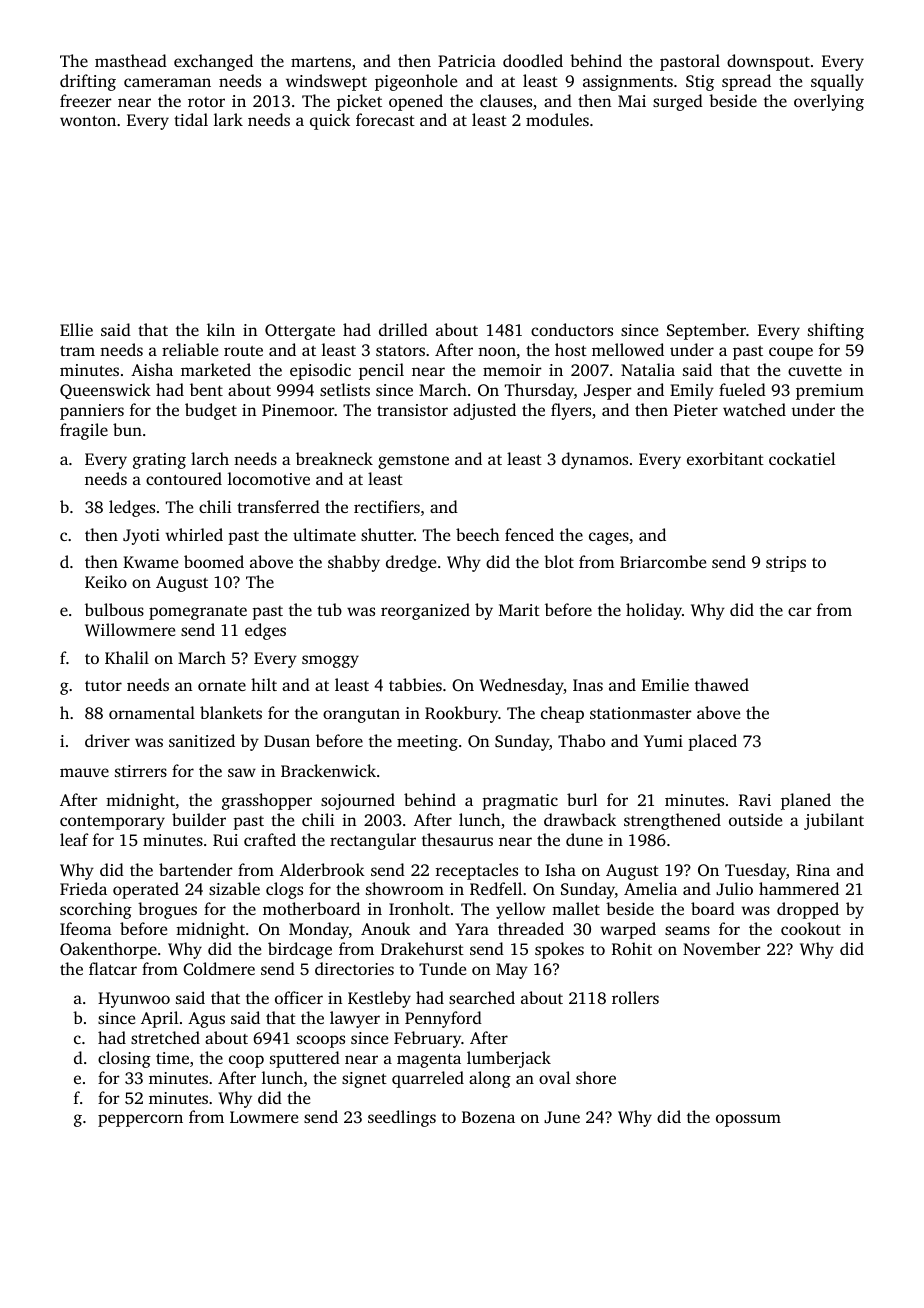  Describe the element at coordinates (533, 60) in the screenshot. I see `doodled` at that location.
